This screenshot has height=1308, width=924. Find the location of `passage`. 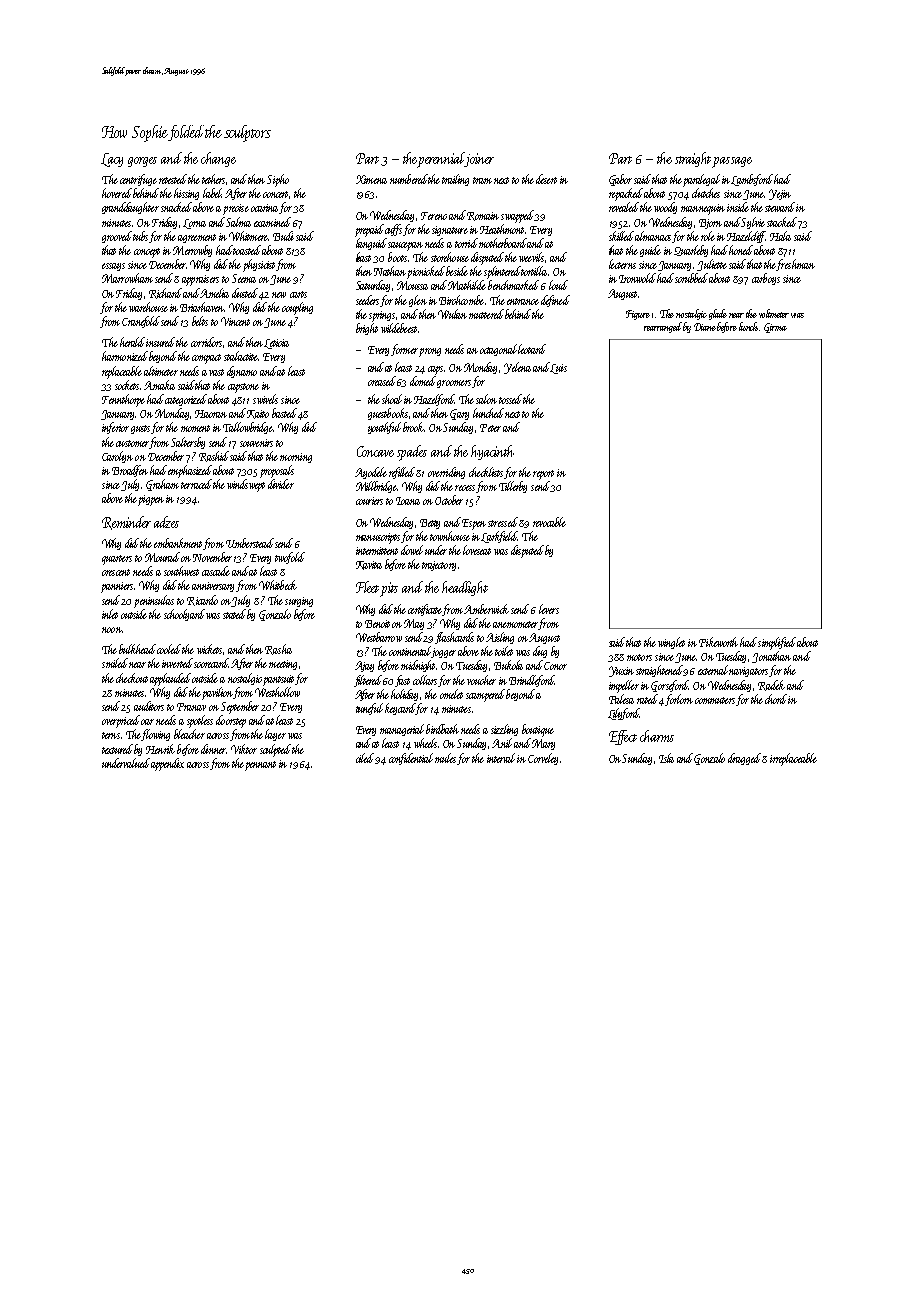

passage is located at coordinates (732, 162).
